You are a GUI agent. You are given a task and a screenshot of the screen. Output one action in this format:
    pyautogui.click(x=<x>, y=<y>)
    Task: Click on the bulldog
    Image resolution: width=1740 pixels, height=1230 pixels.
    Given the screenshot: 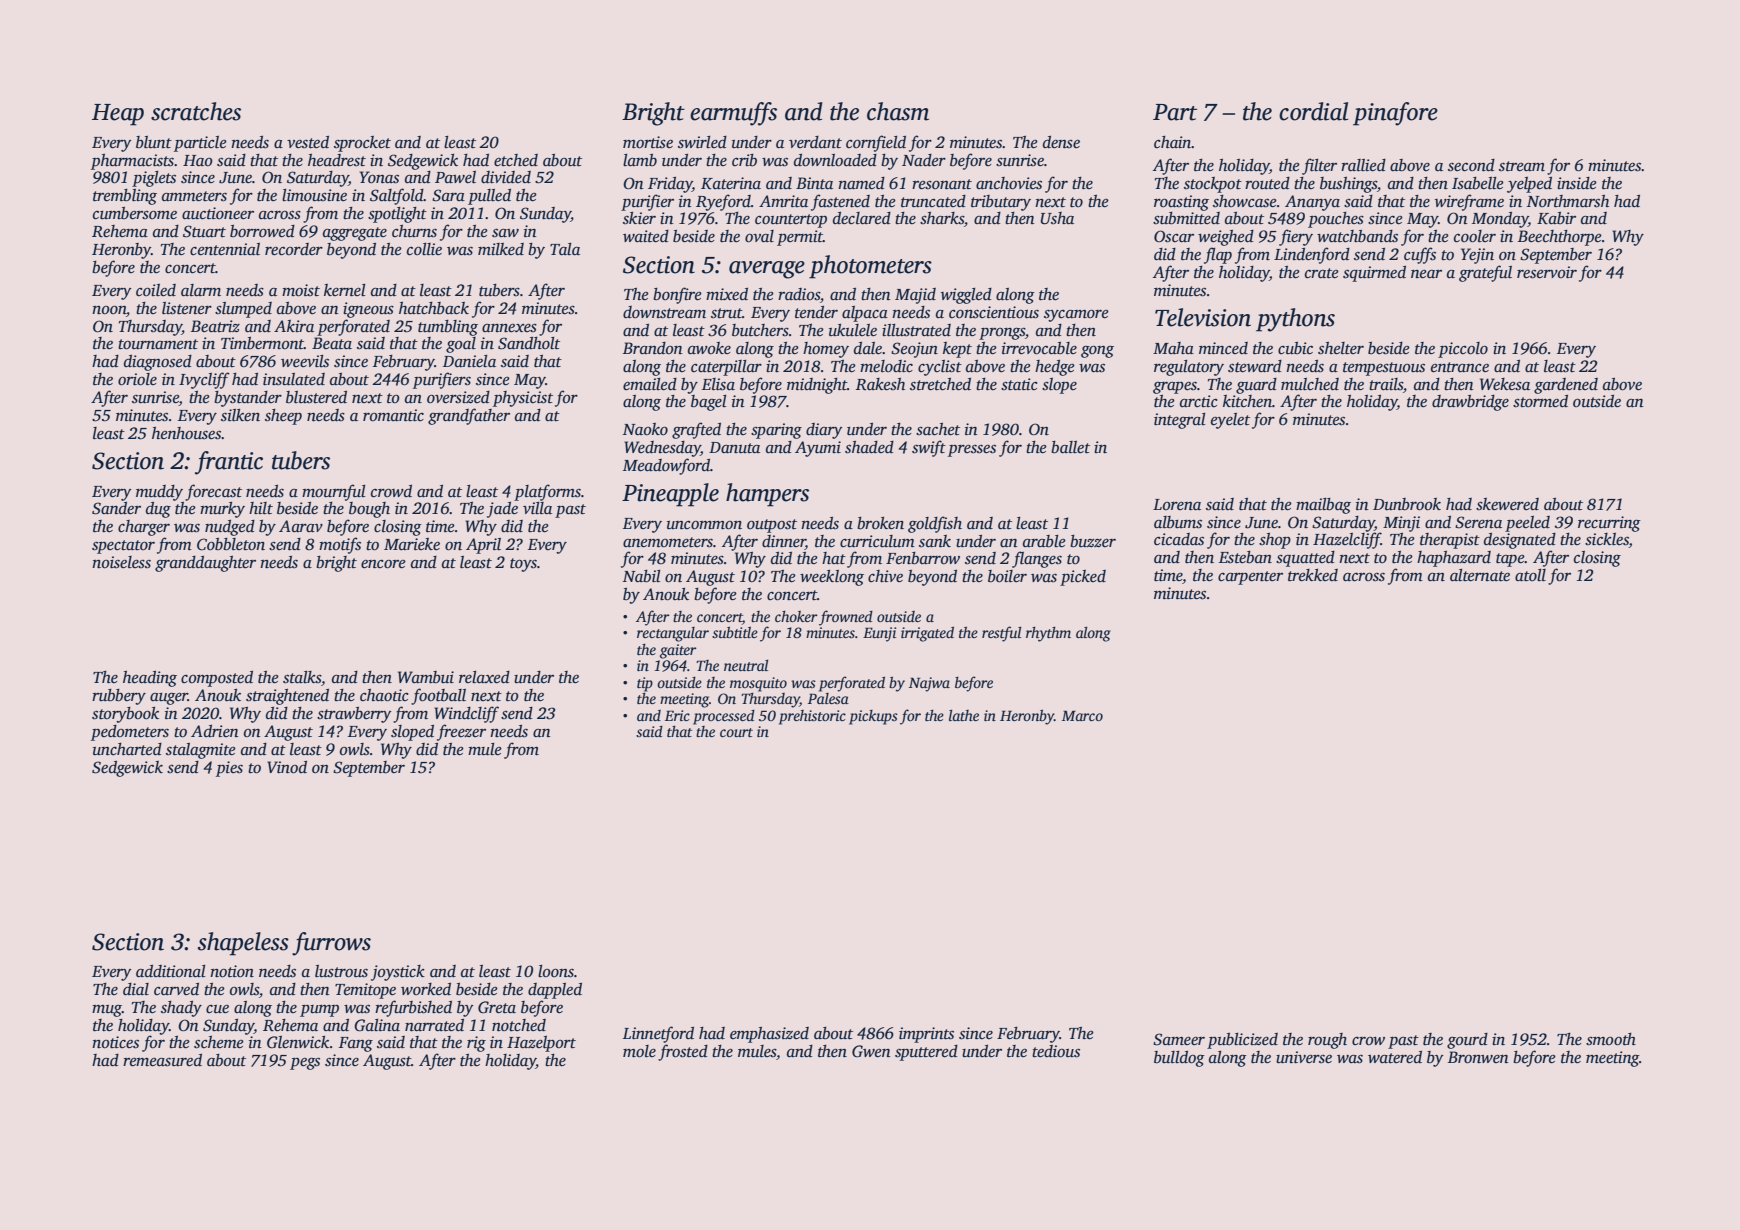 What is the action you would take?
    pyautogui.click(x=1179, y=1059)
